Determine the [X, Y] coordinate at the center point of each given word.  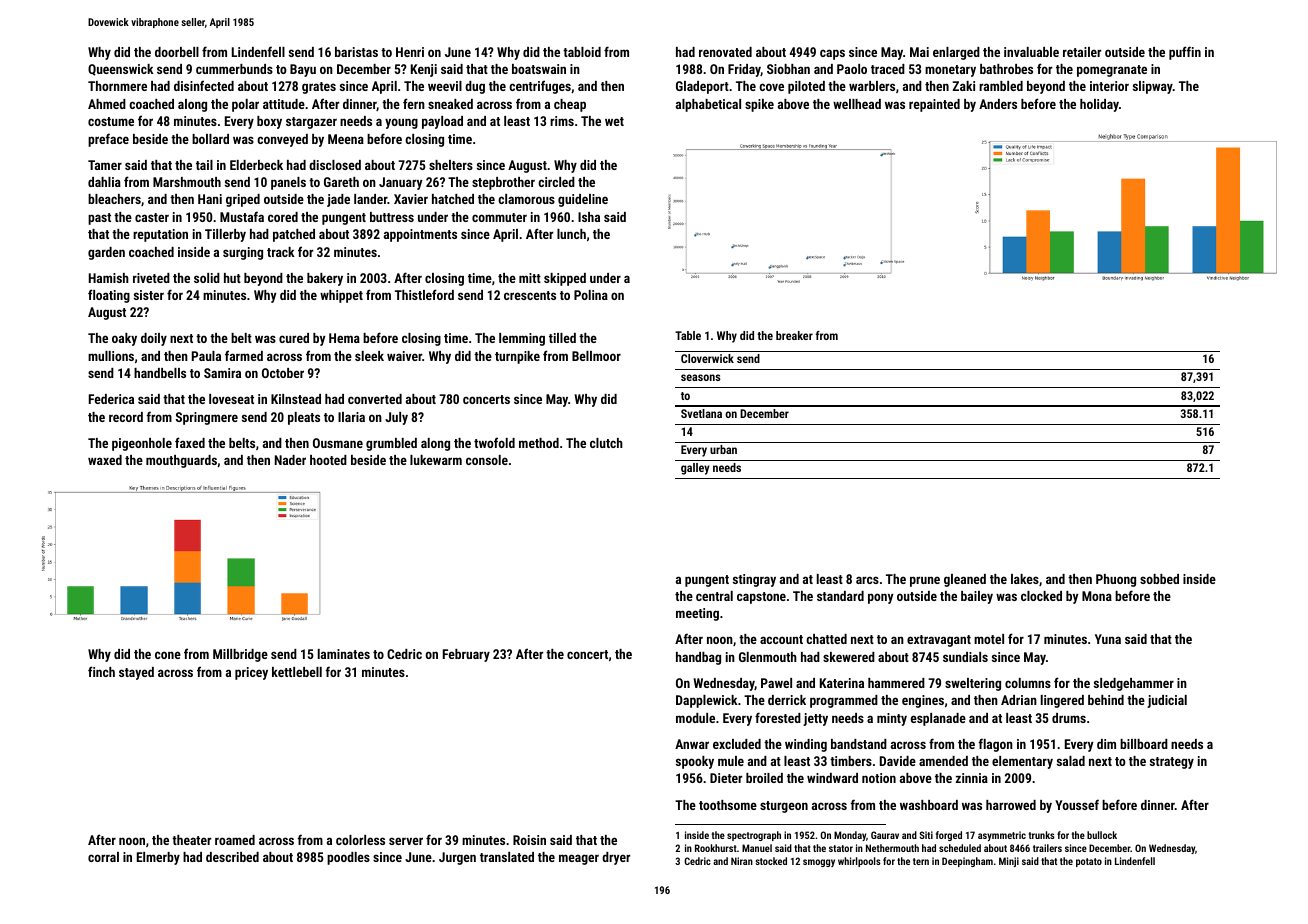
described [232, 857]
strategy [1172, 763]
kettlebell [297, 672]
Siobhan [788, 69]
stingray [754, 580]
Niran [742, 861]
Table [688, 335]
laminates [344, 654]
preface [108, 140]
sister [149, 295]
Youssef [1077, 804]
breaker [794, 335]
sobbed [1159, 579]
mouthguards [181, 461]
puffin [1185, 53]
